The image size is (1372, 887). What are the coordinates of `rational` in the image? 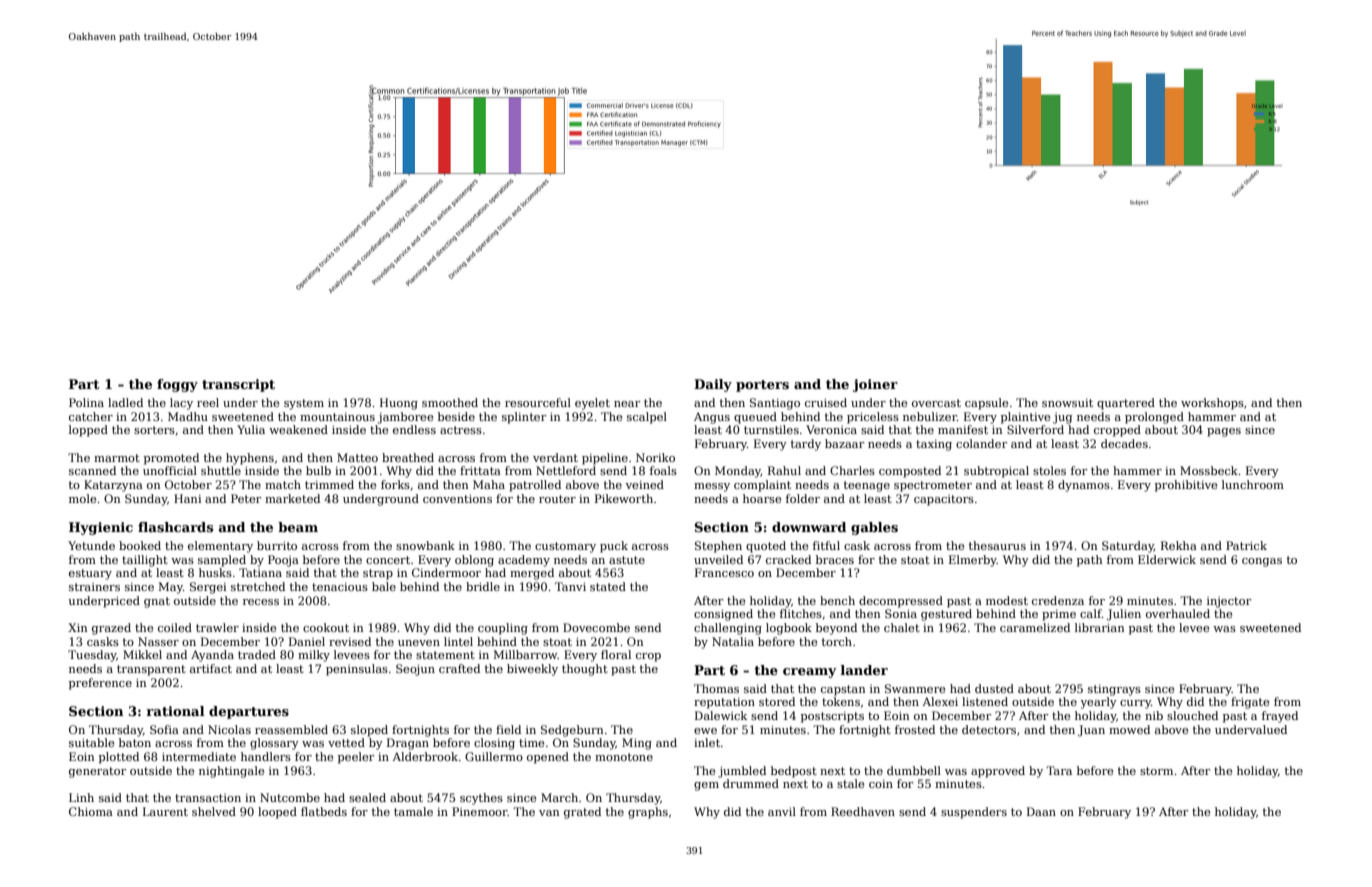 It's located at (175, 711).
